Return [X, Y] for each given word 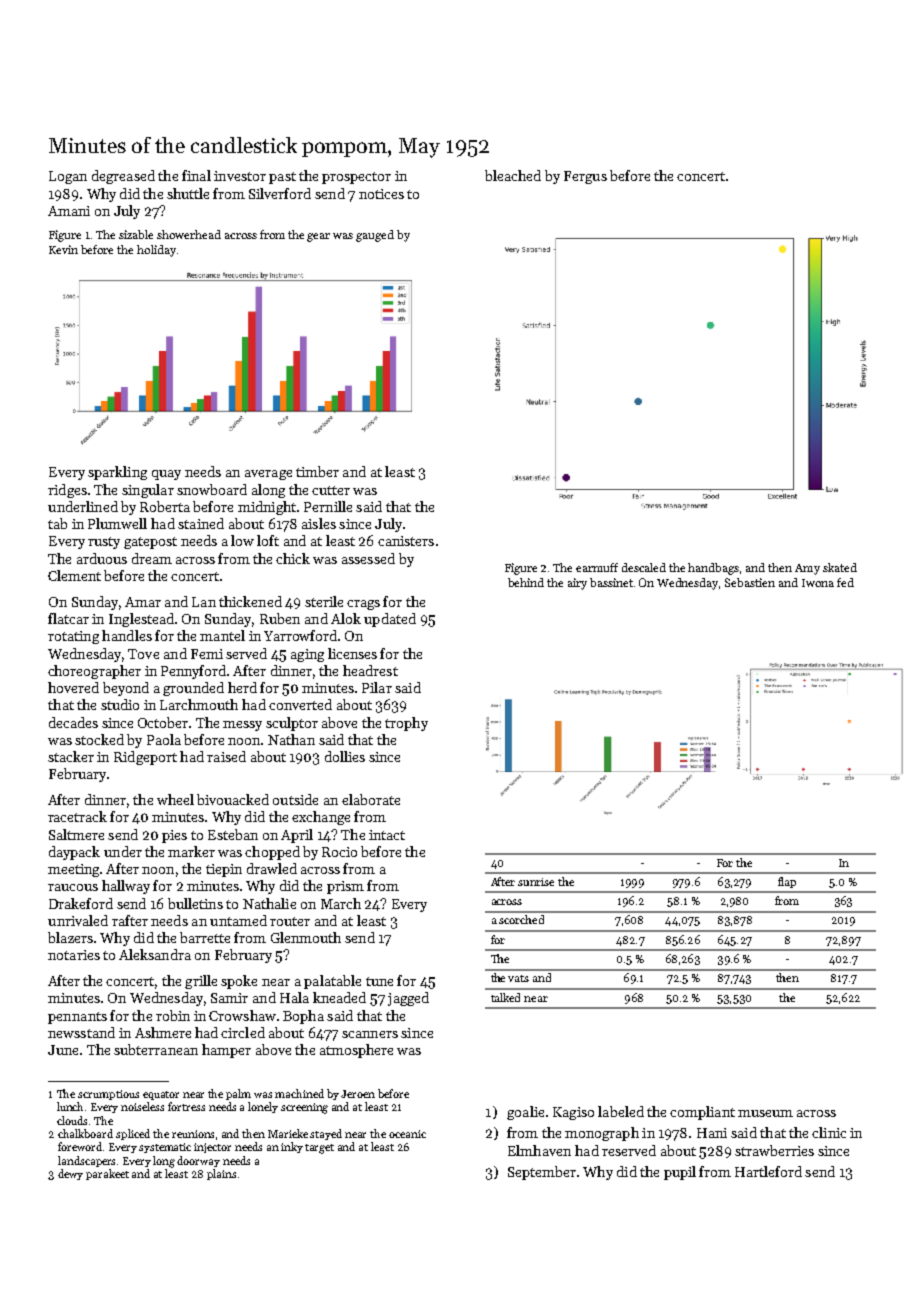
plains [221, 1174]
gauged [375, 236]
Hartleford [768, 1171]
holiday [156, 251]
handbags [713, 569]
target [319, 1149]
